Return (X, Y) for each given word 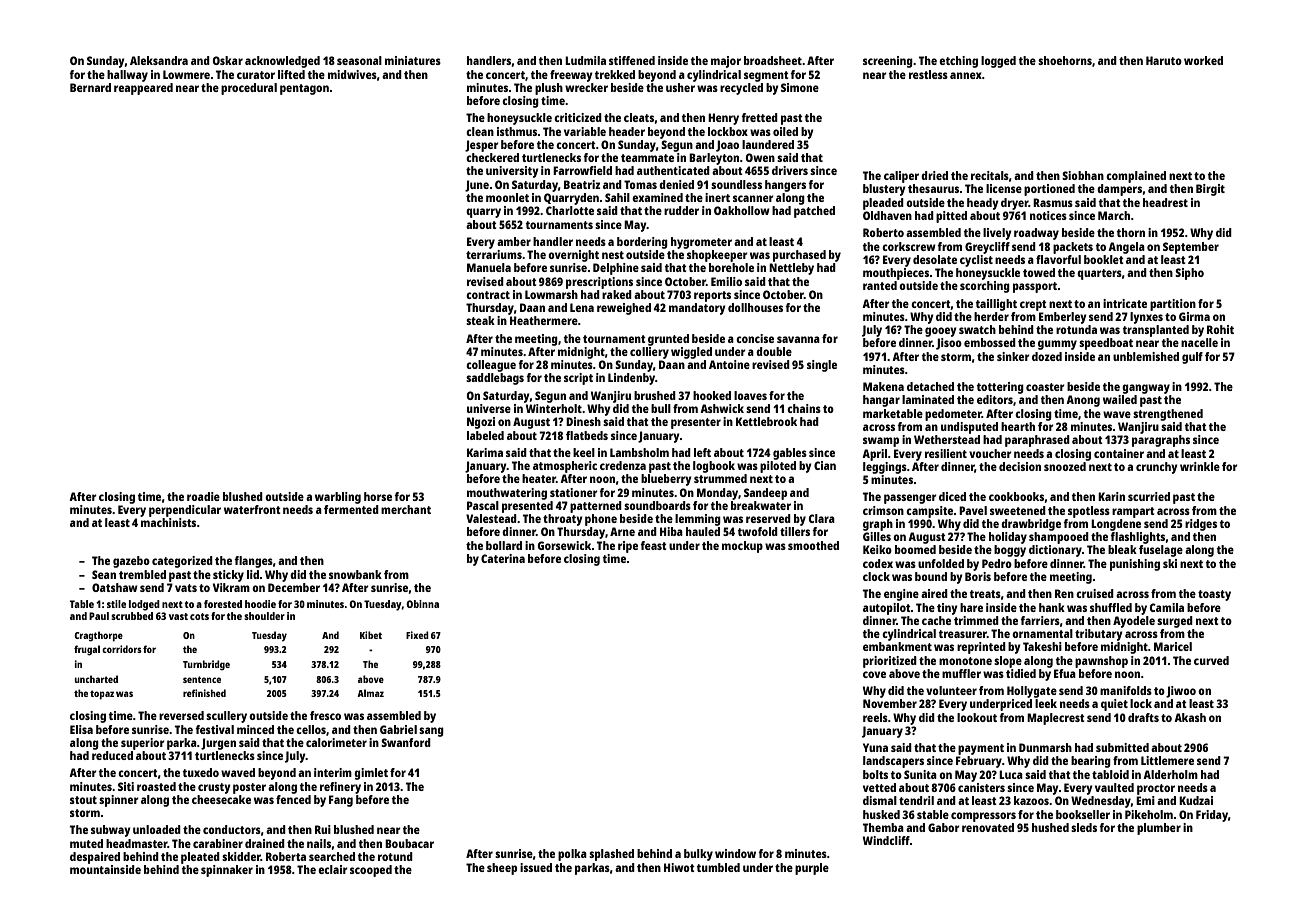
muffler (961, 673)
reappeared (143, 89)
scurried (1149, 496)
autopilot (887, 609)
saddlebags (495, 379)
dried (934, 175)
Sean (104, 574)
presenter (696, 423)
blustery (884, 190)
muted (86, 843)
